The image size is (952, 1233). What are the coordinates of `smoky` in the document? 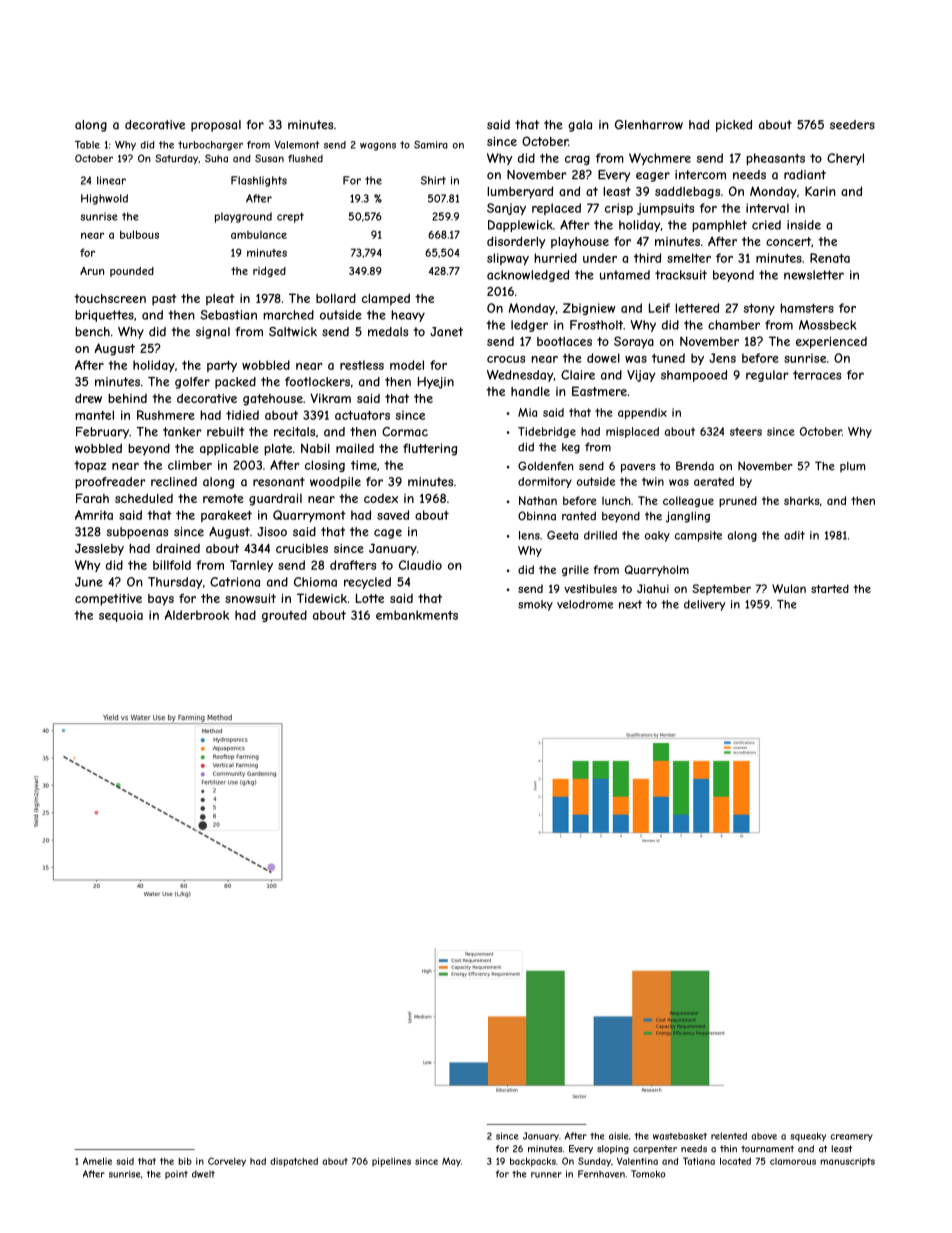 It's located at (535, 605).
